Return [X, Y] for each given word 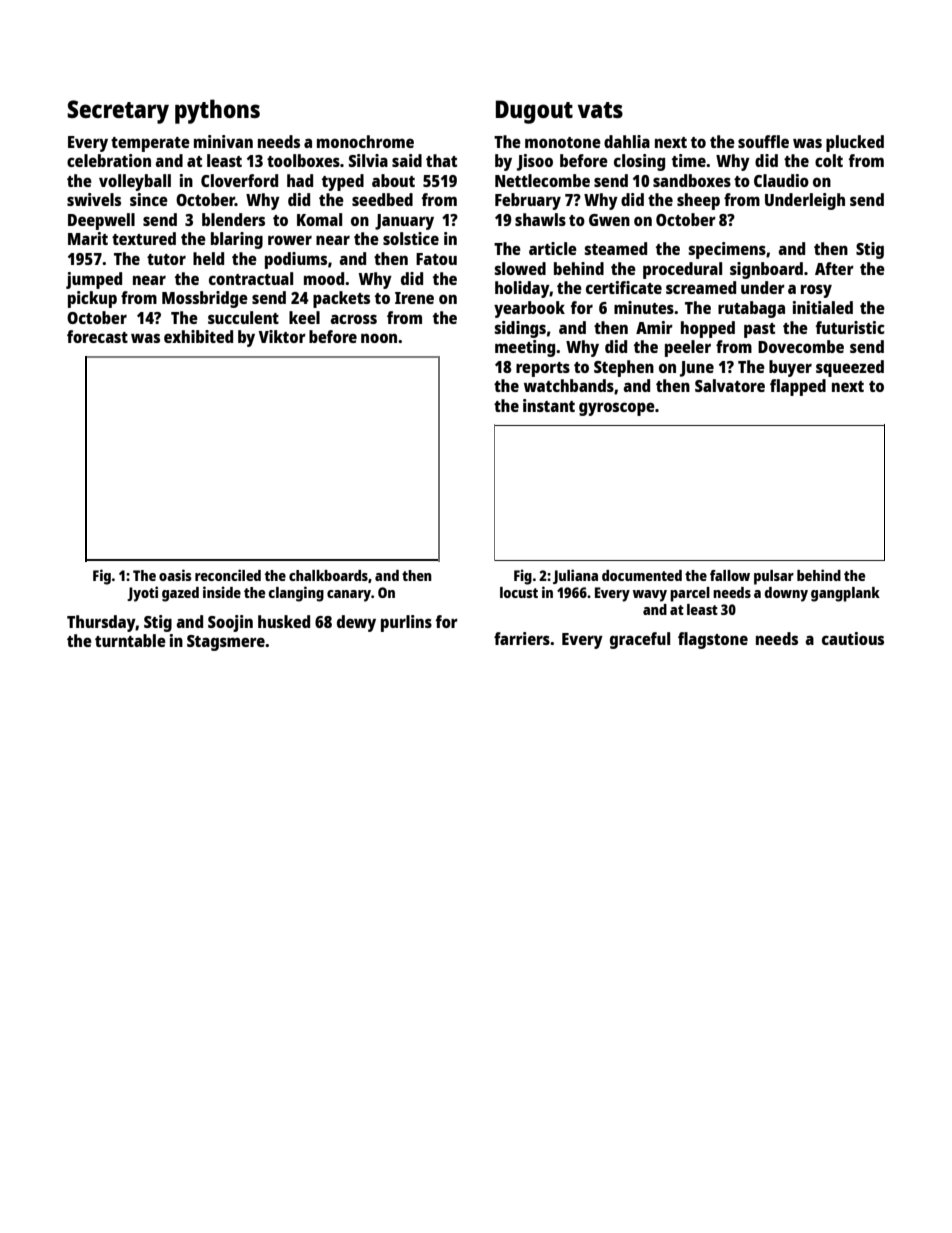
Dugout [534, 112]
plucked [855, 143]
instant [549, 405]
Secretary [118, 112]
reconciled [228, 575]
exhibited [198, 336]
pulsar [774, 577]
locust [519, 592]
